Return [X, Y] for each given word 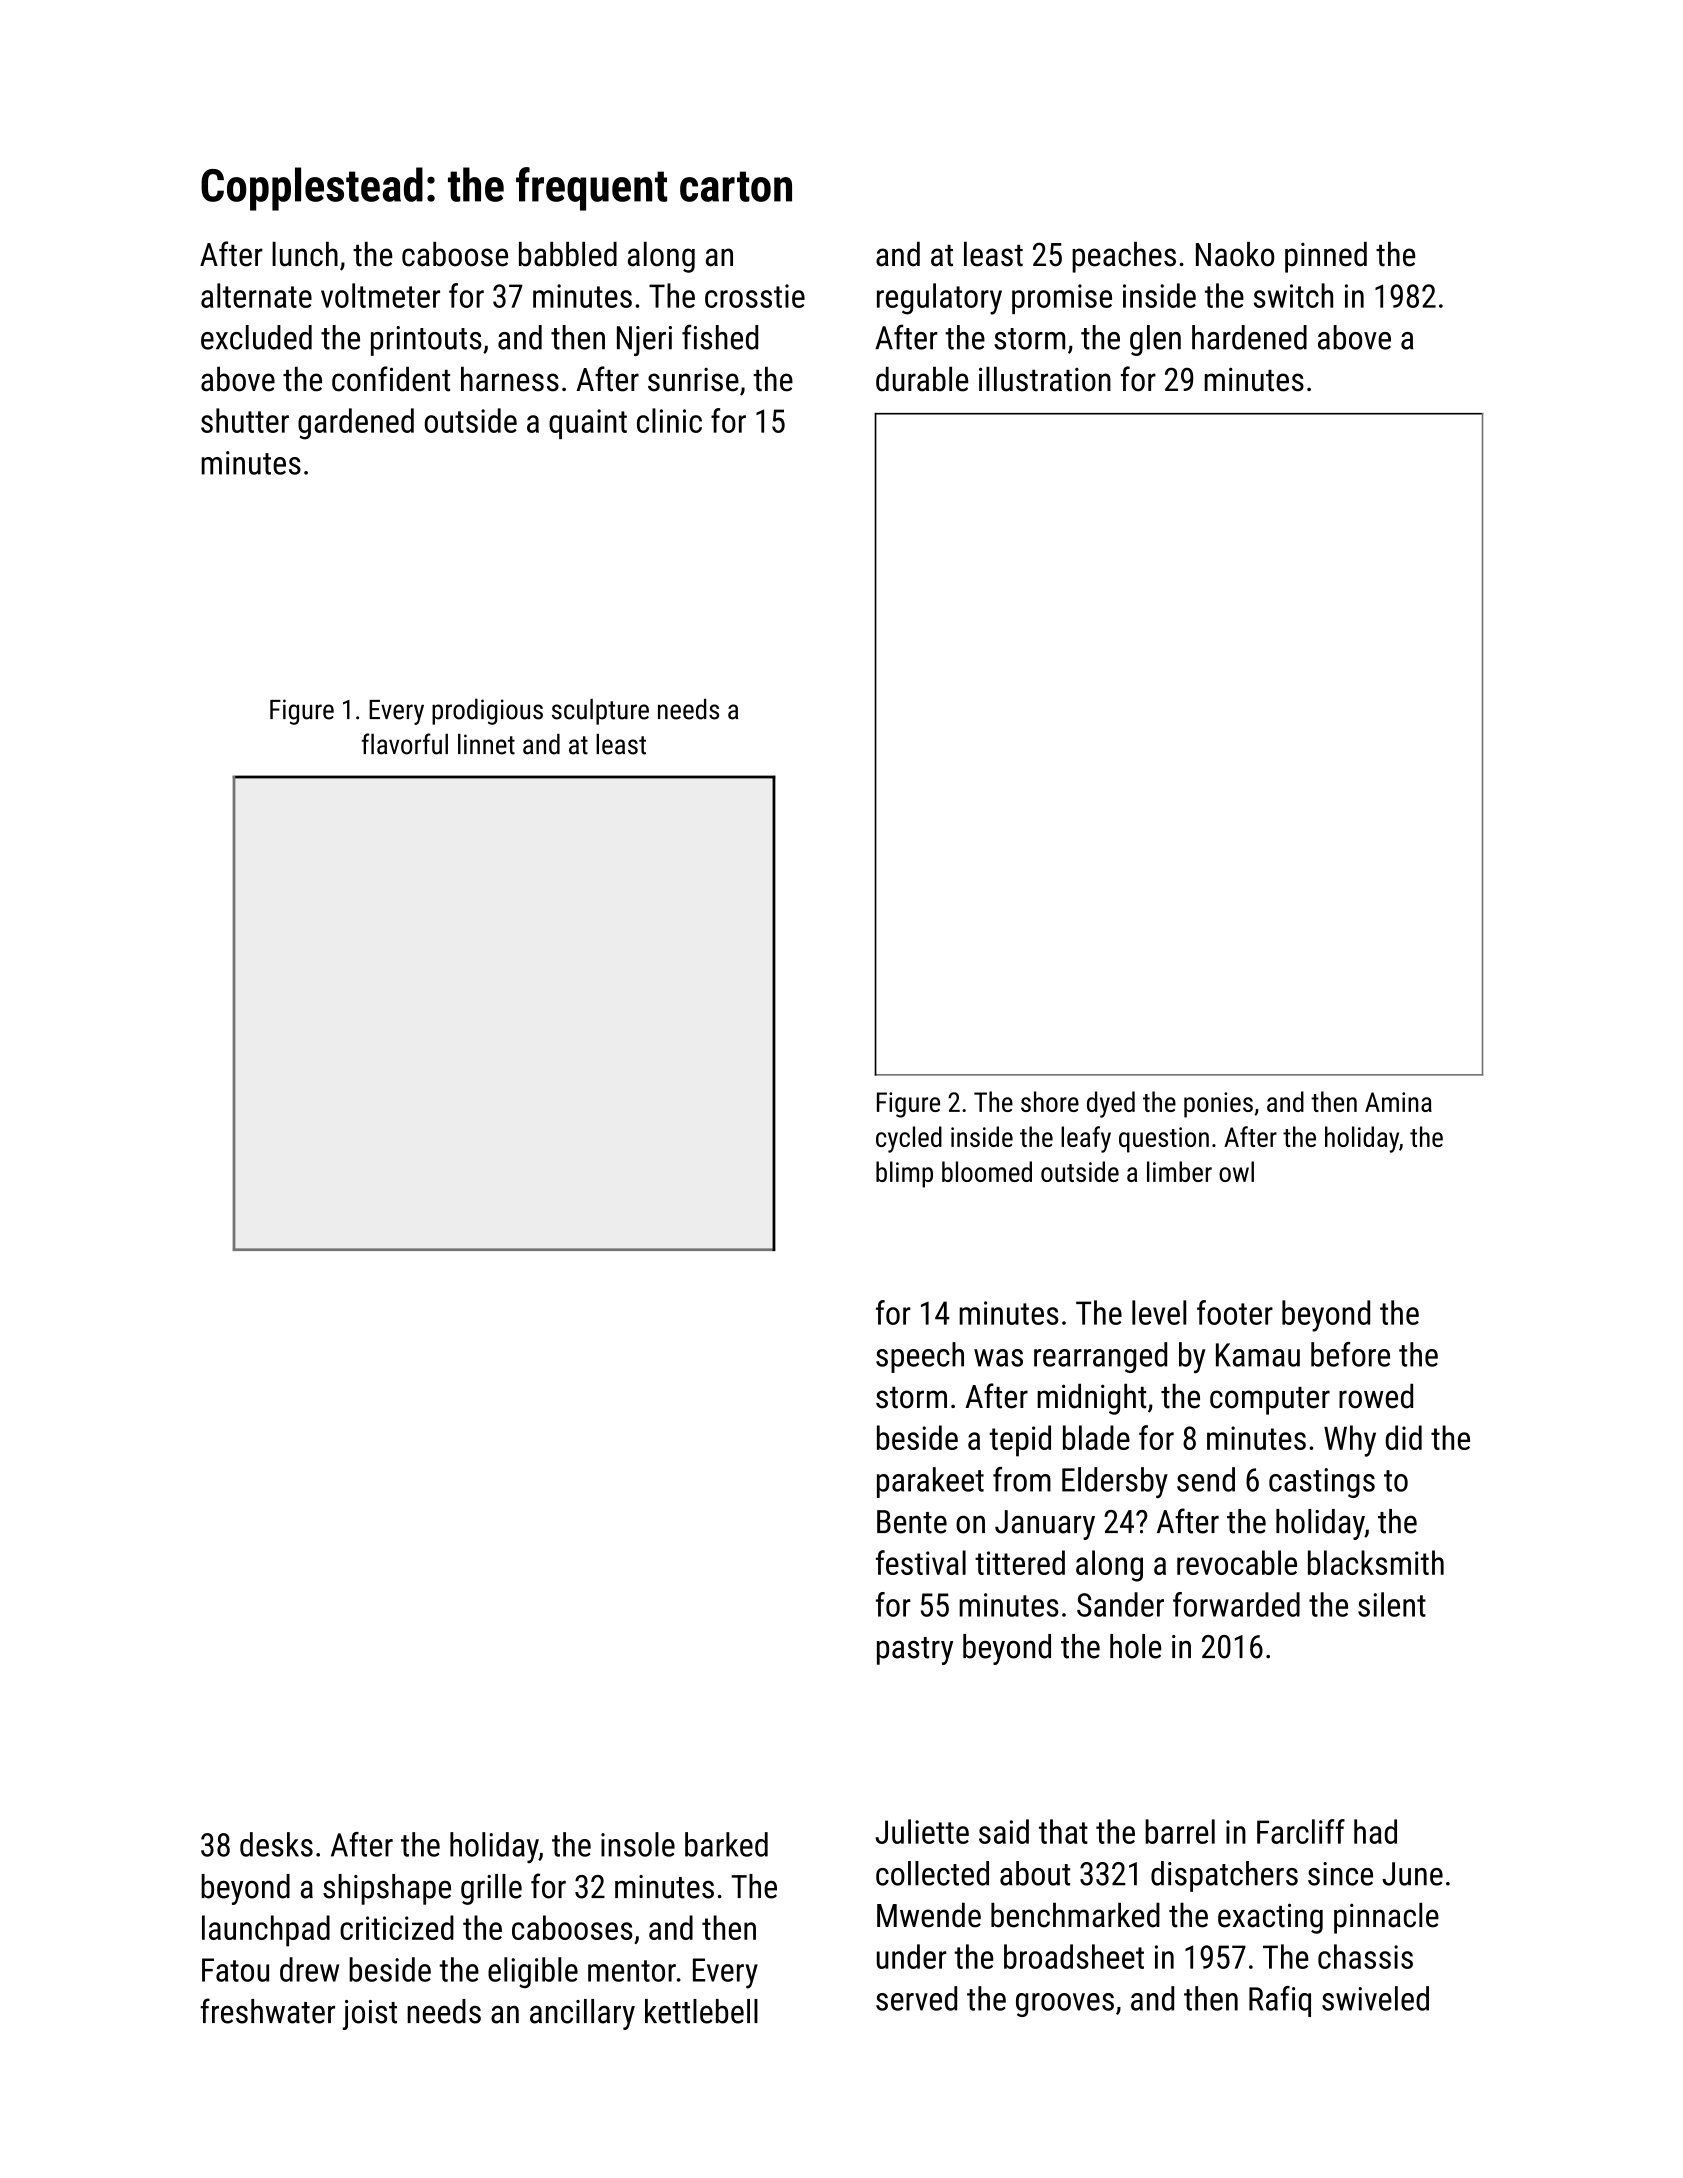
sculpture [600, 712]
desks [276, 1844]
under [912, 1956]
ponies [1218, 1105]
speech [920, 1357]
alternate [256, 295]
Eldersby [1115, 1483]
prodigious [487, 712]
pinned [1326, 257]
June [1412, 1874]
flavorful [405, 744]
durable [922, 379]
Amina [1398, 1102]
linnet [486, 744]
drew [309, 1969]
